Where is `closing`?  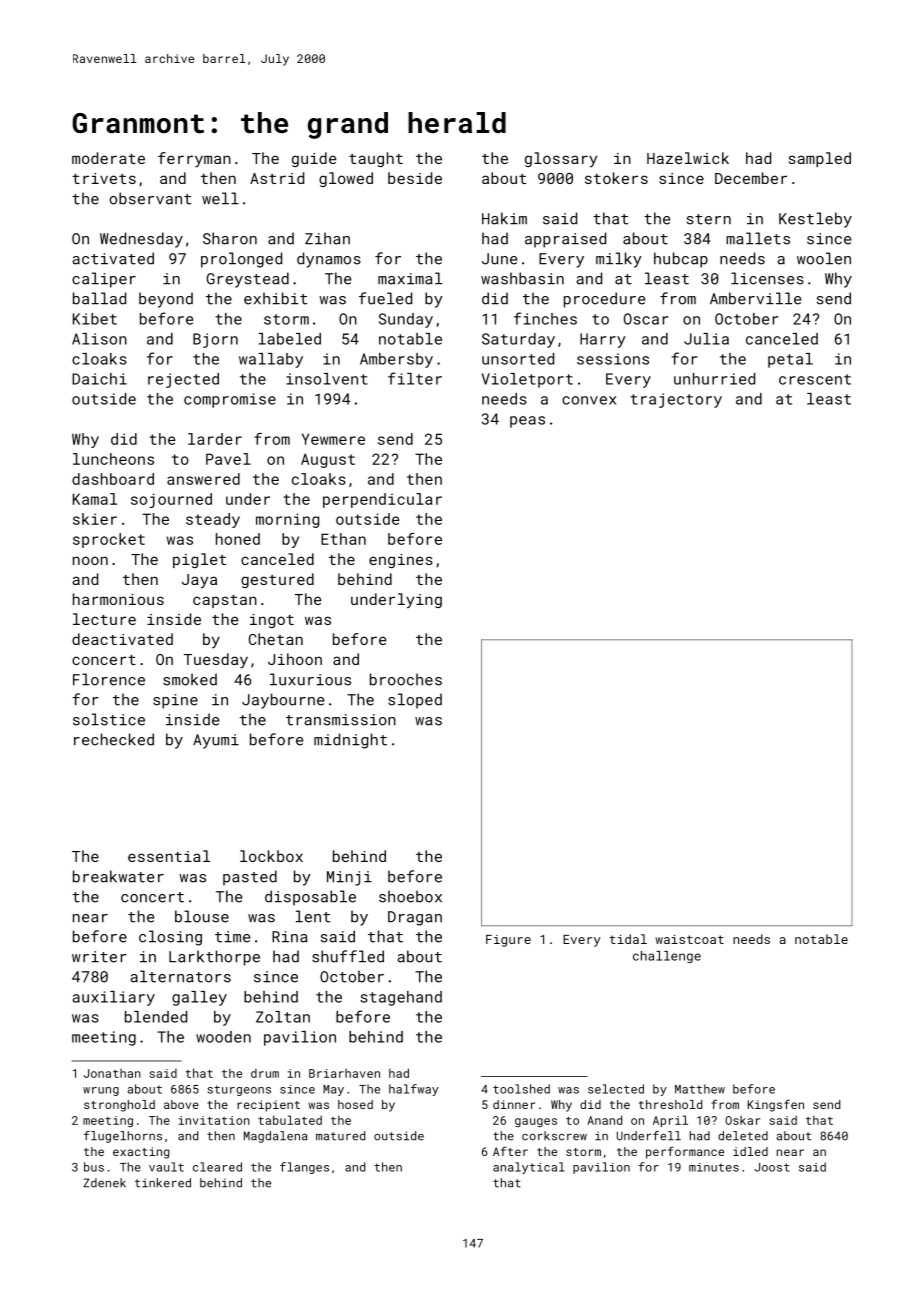
closing is located at coordinates (170, 938).
